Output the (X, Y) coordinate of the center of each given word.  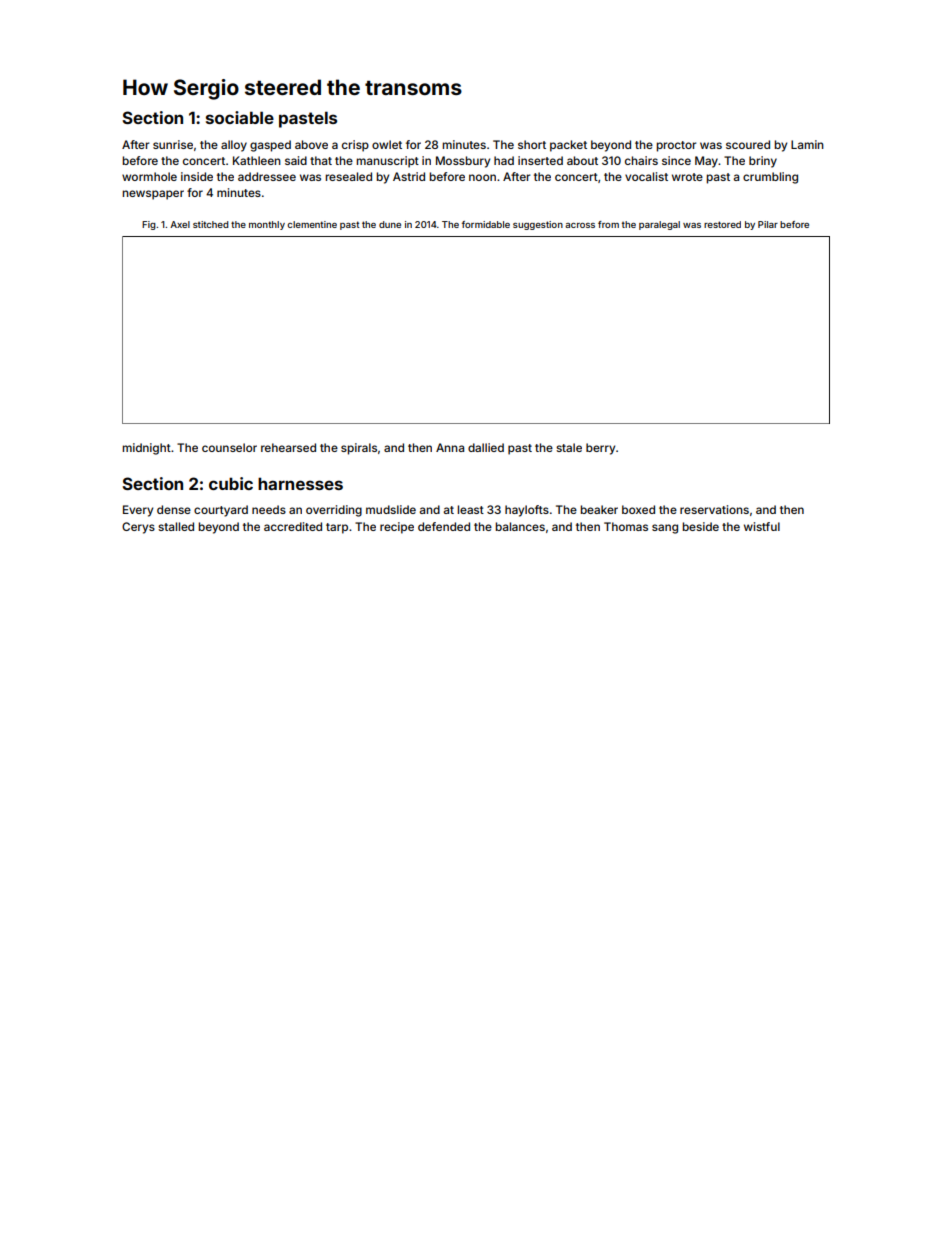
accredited (293, 526)
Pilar (768, 224)
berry (600, 449)
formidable (486, 224)
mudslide (391, 509)
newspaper (153, 195)
